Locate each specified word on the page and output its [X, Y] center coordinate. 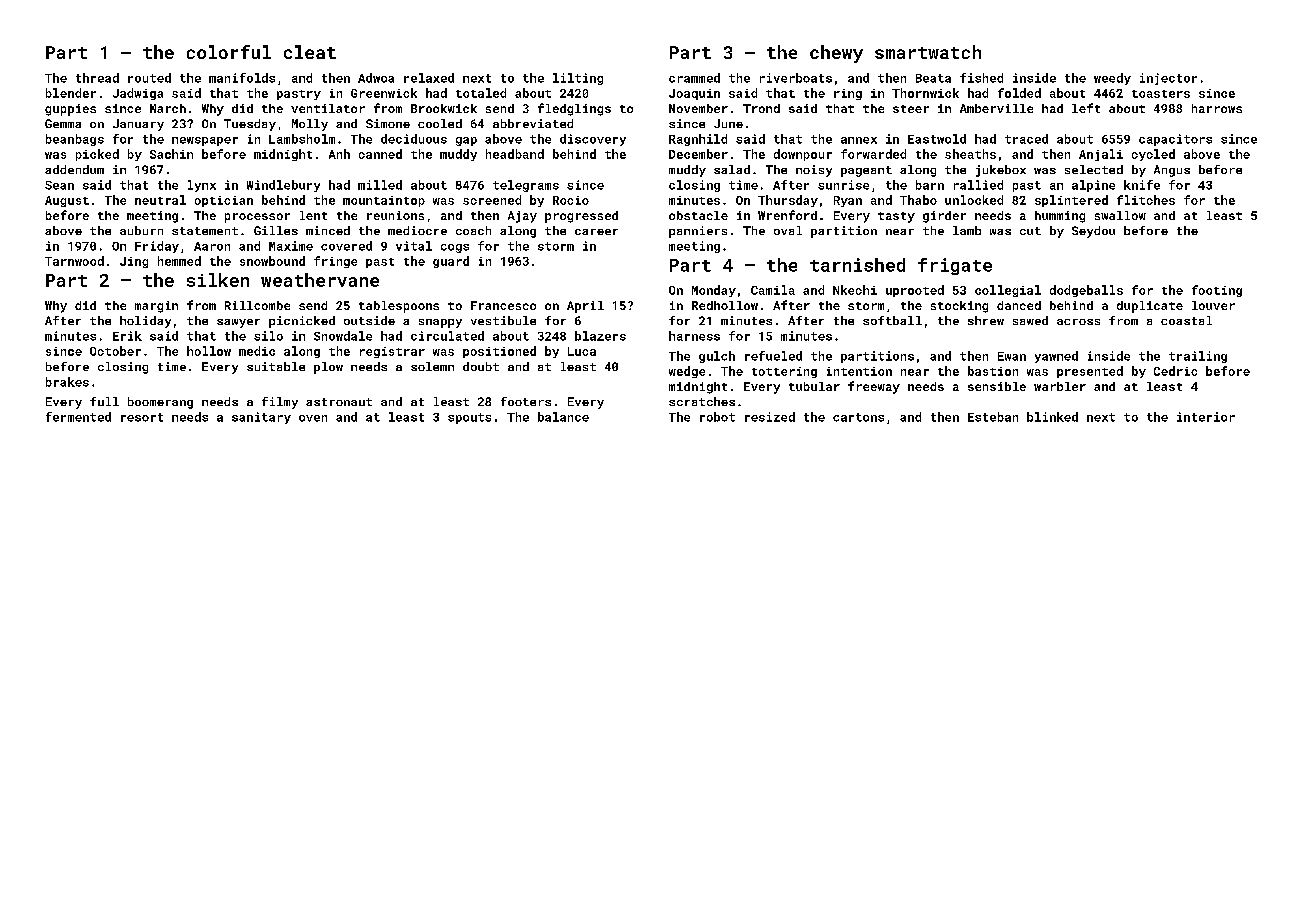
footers [526, 401]
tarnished [857, 265]
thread [97, 78]
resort [142, 417]
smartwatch [928, 52]
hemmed [179, 261]
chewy [836, 54]
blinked [1052, 417]
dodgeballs [1086, 291]
